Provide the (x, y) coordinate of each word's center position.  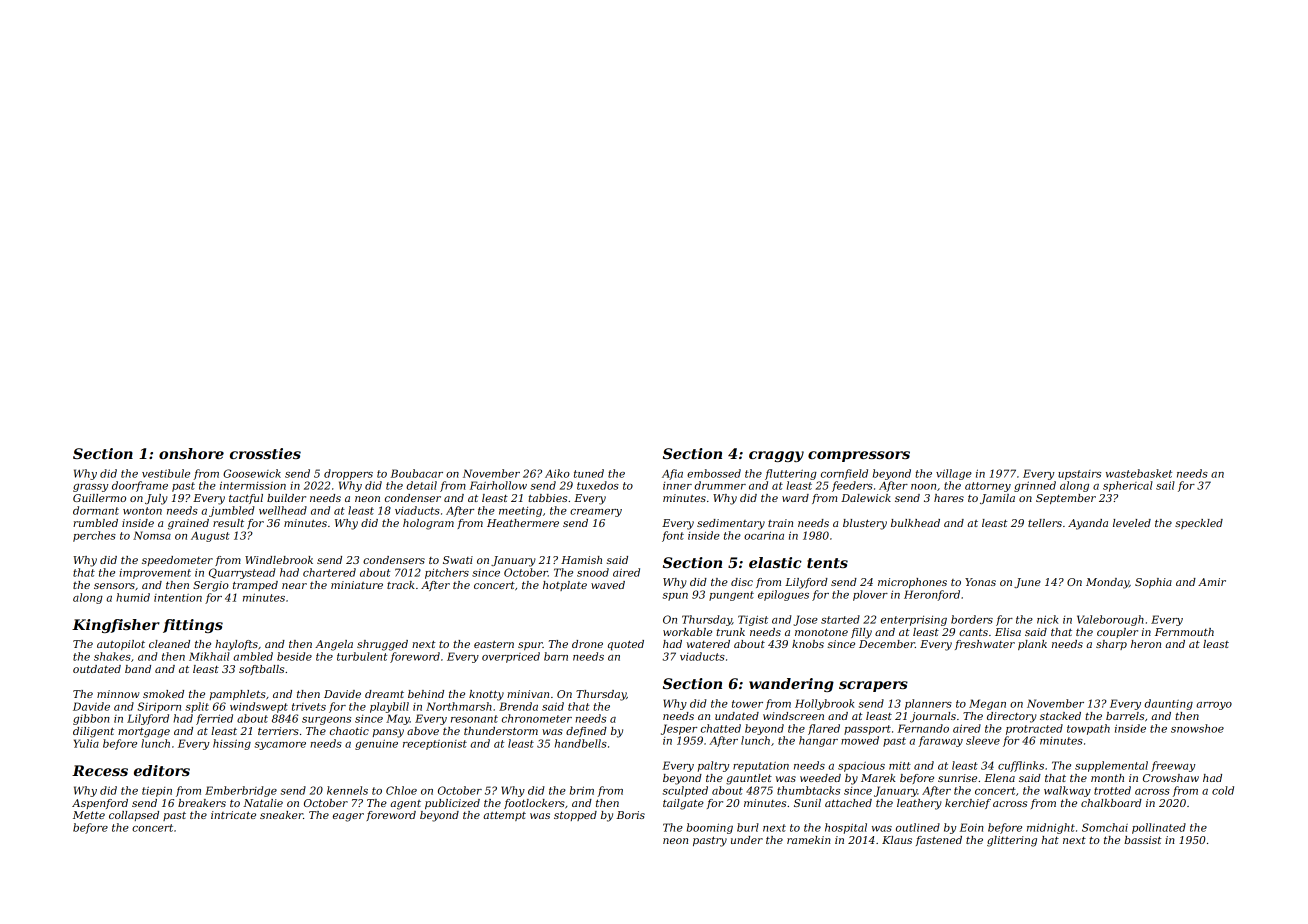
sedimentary (731, 524)
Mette (89, 815)
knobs (808, 644)
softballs (261, 670)
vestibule (166, 473)
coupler (1117, 633)
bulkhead (915, 523)
